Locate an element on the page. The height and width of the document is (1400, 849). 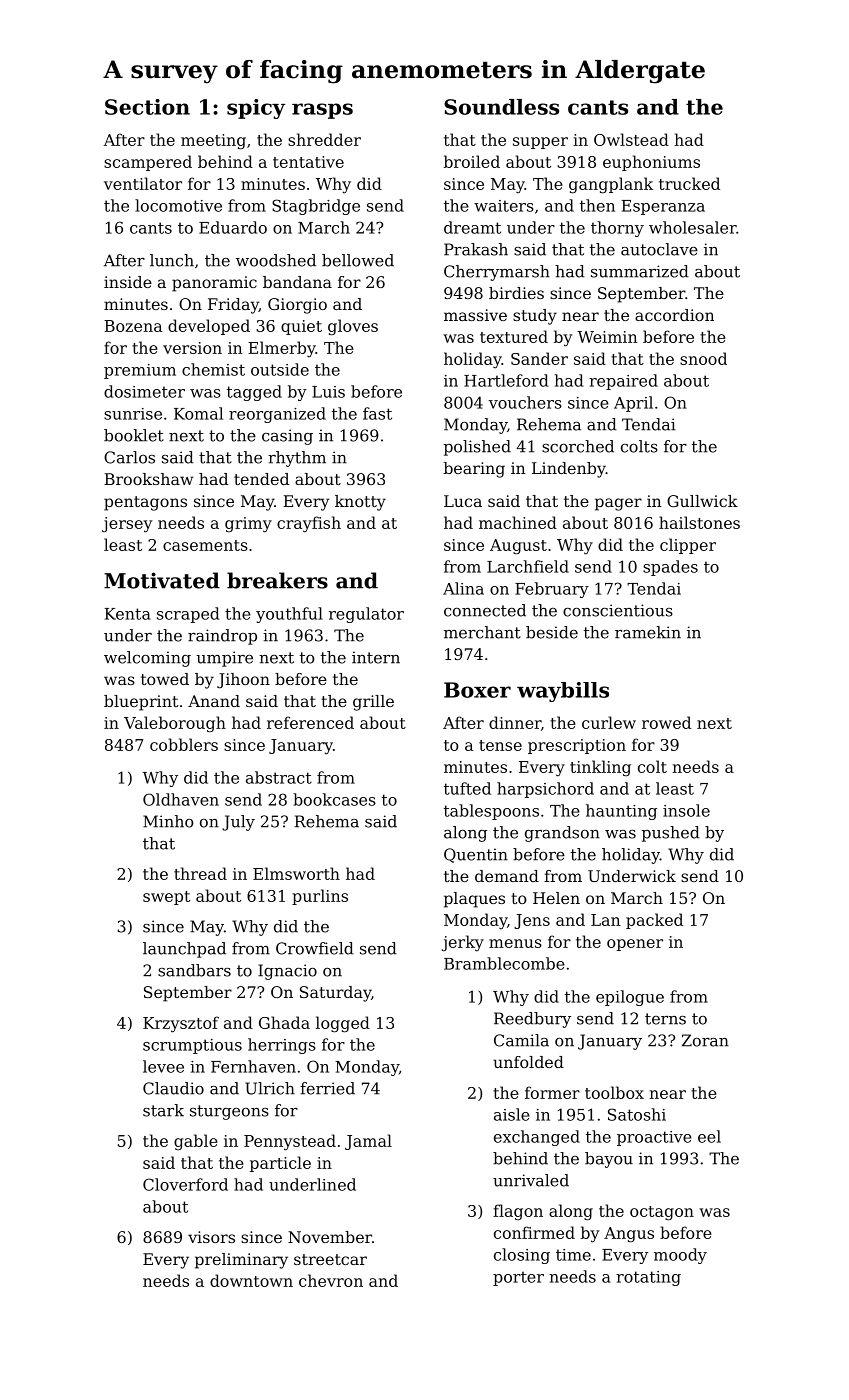
rasps is located at coordinates (322, 111).
